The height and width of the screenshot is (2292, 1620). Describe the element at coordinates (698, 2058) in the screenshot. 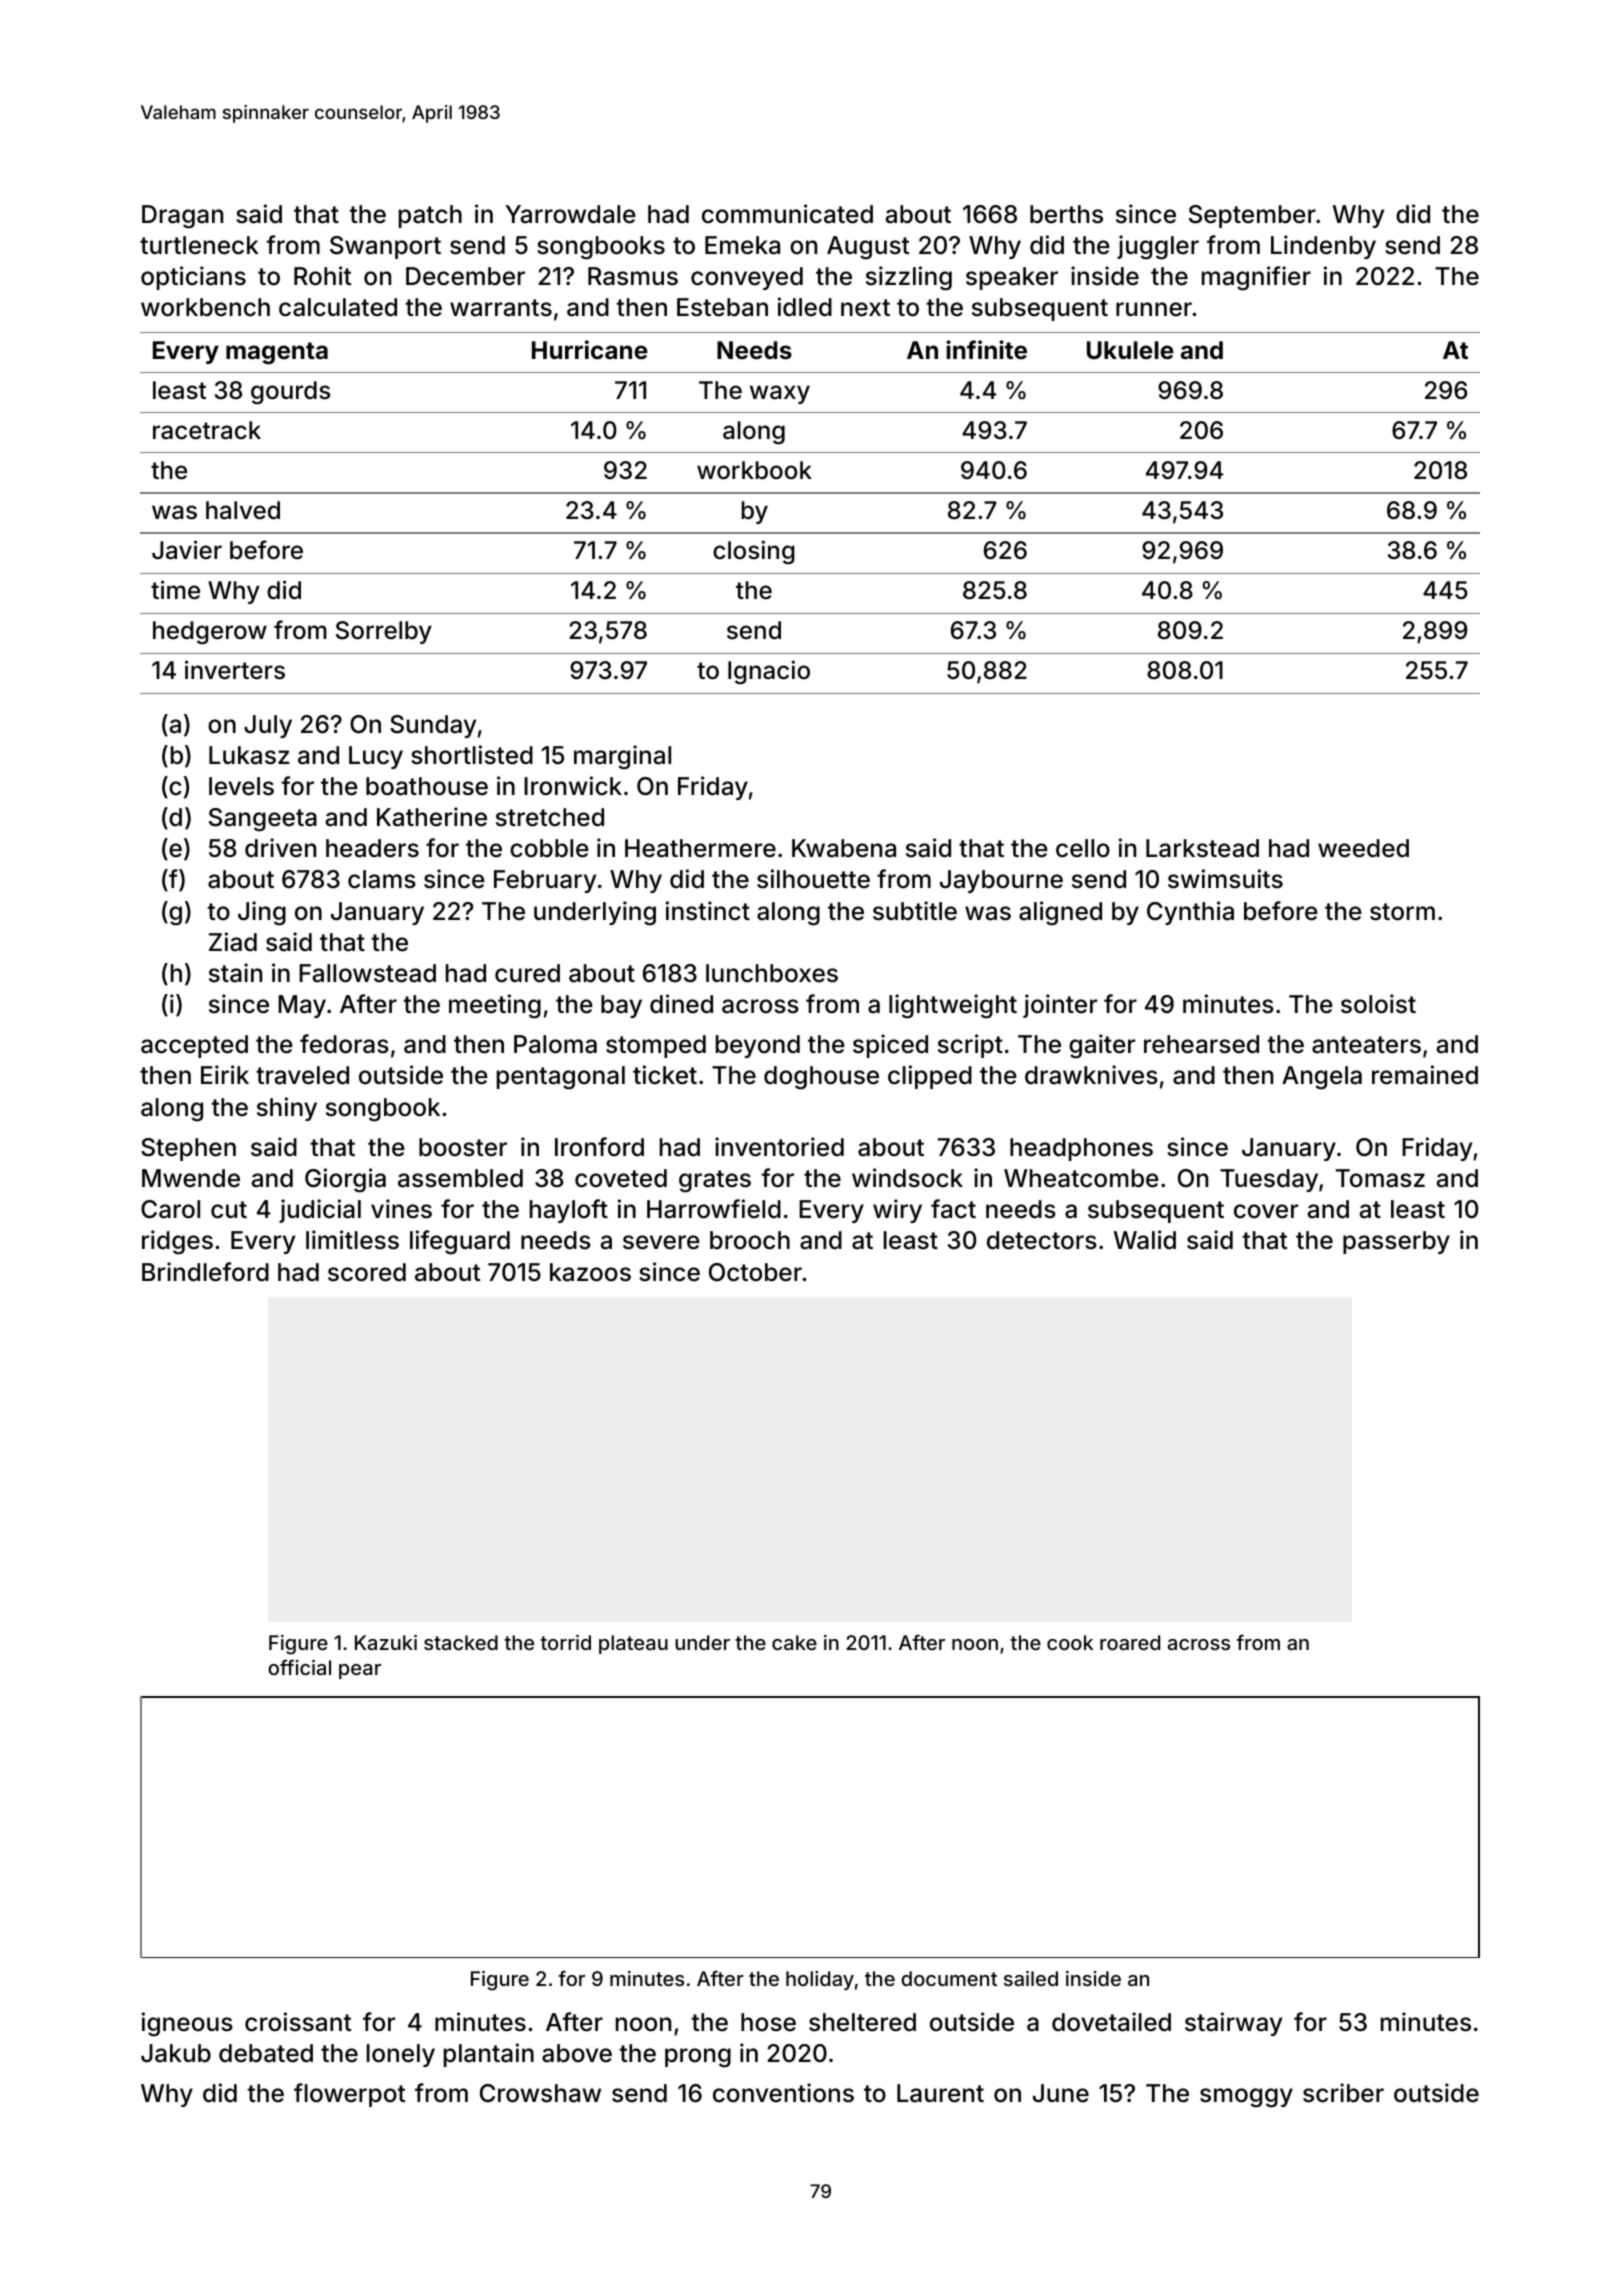

I see `prong` at that location.
